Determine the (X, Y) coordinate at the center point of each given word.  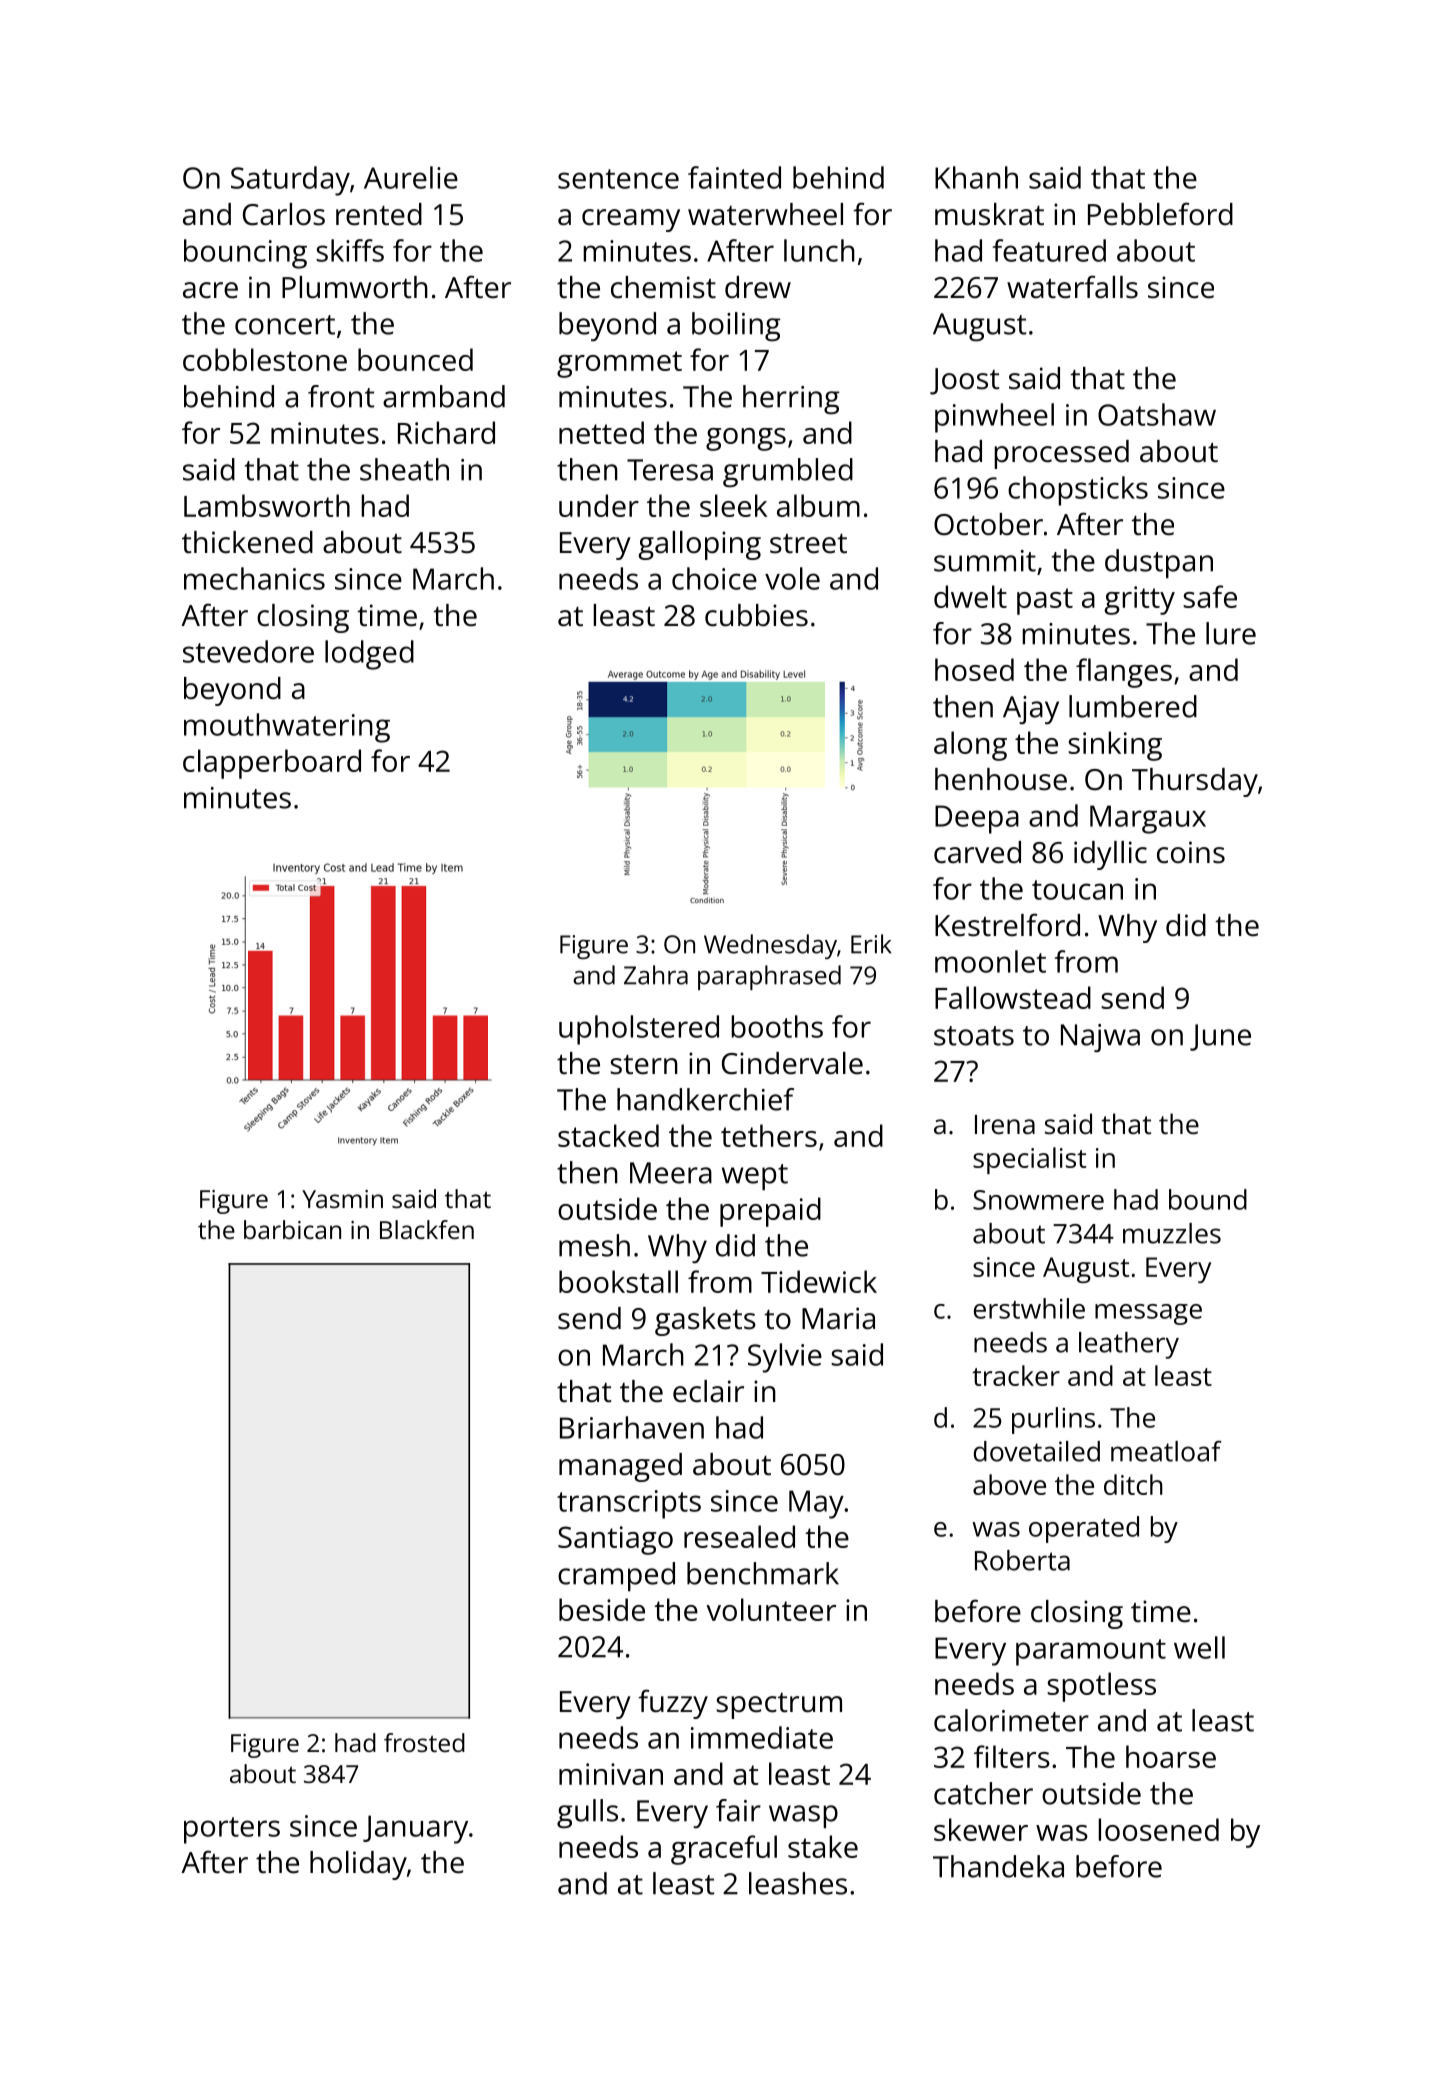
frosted (424, 1742)
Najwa (1100, 1038)
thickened (247, 542)
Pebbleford (1160, 214)
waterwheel (765, 214)
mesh (594, 1245)
